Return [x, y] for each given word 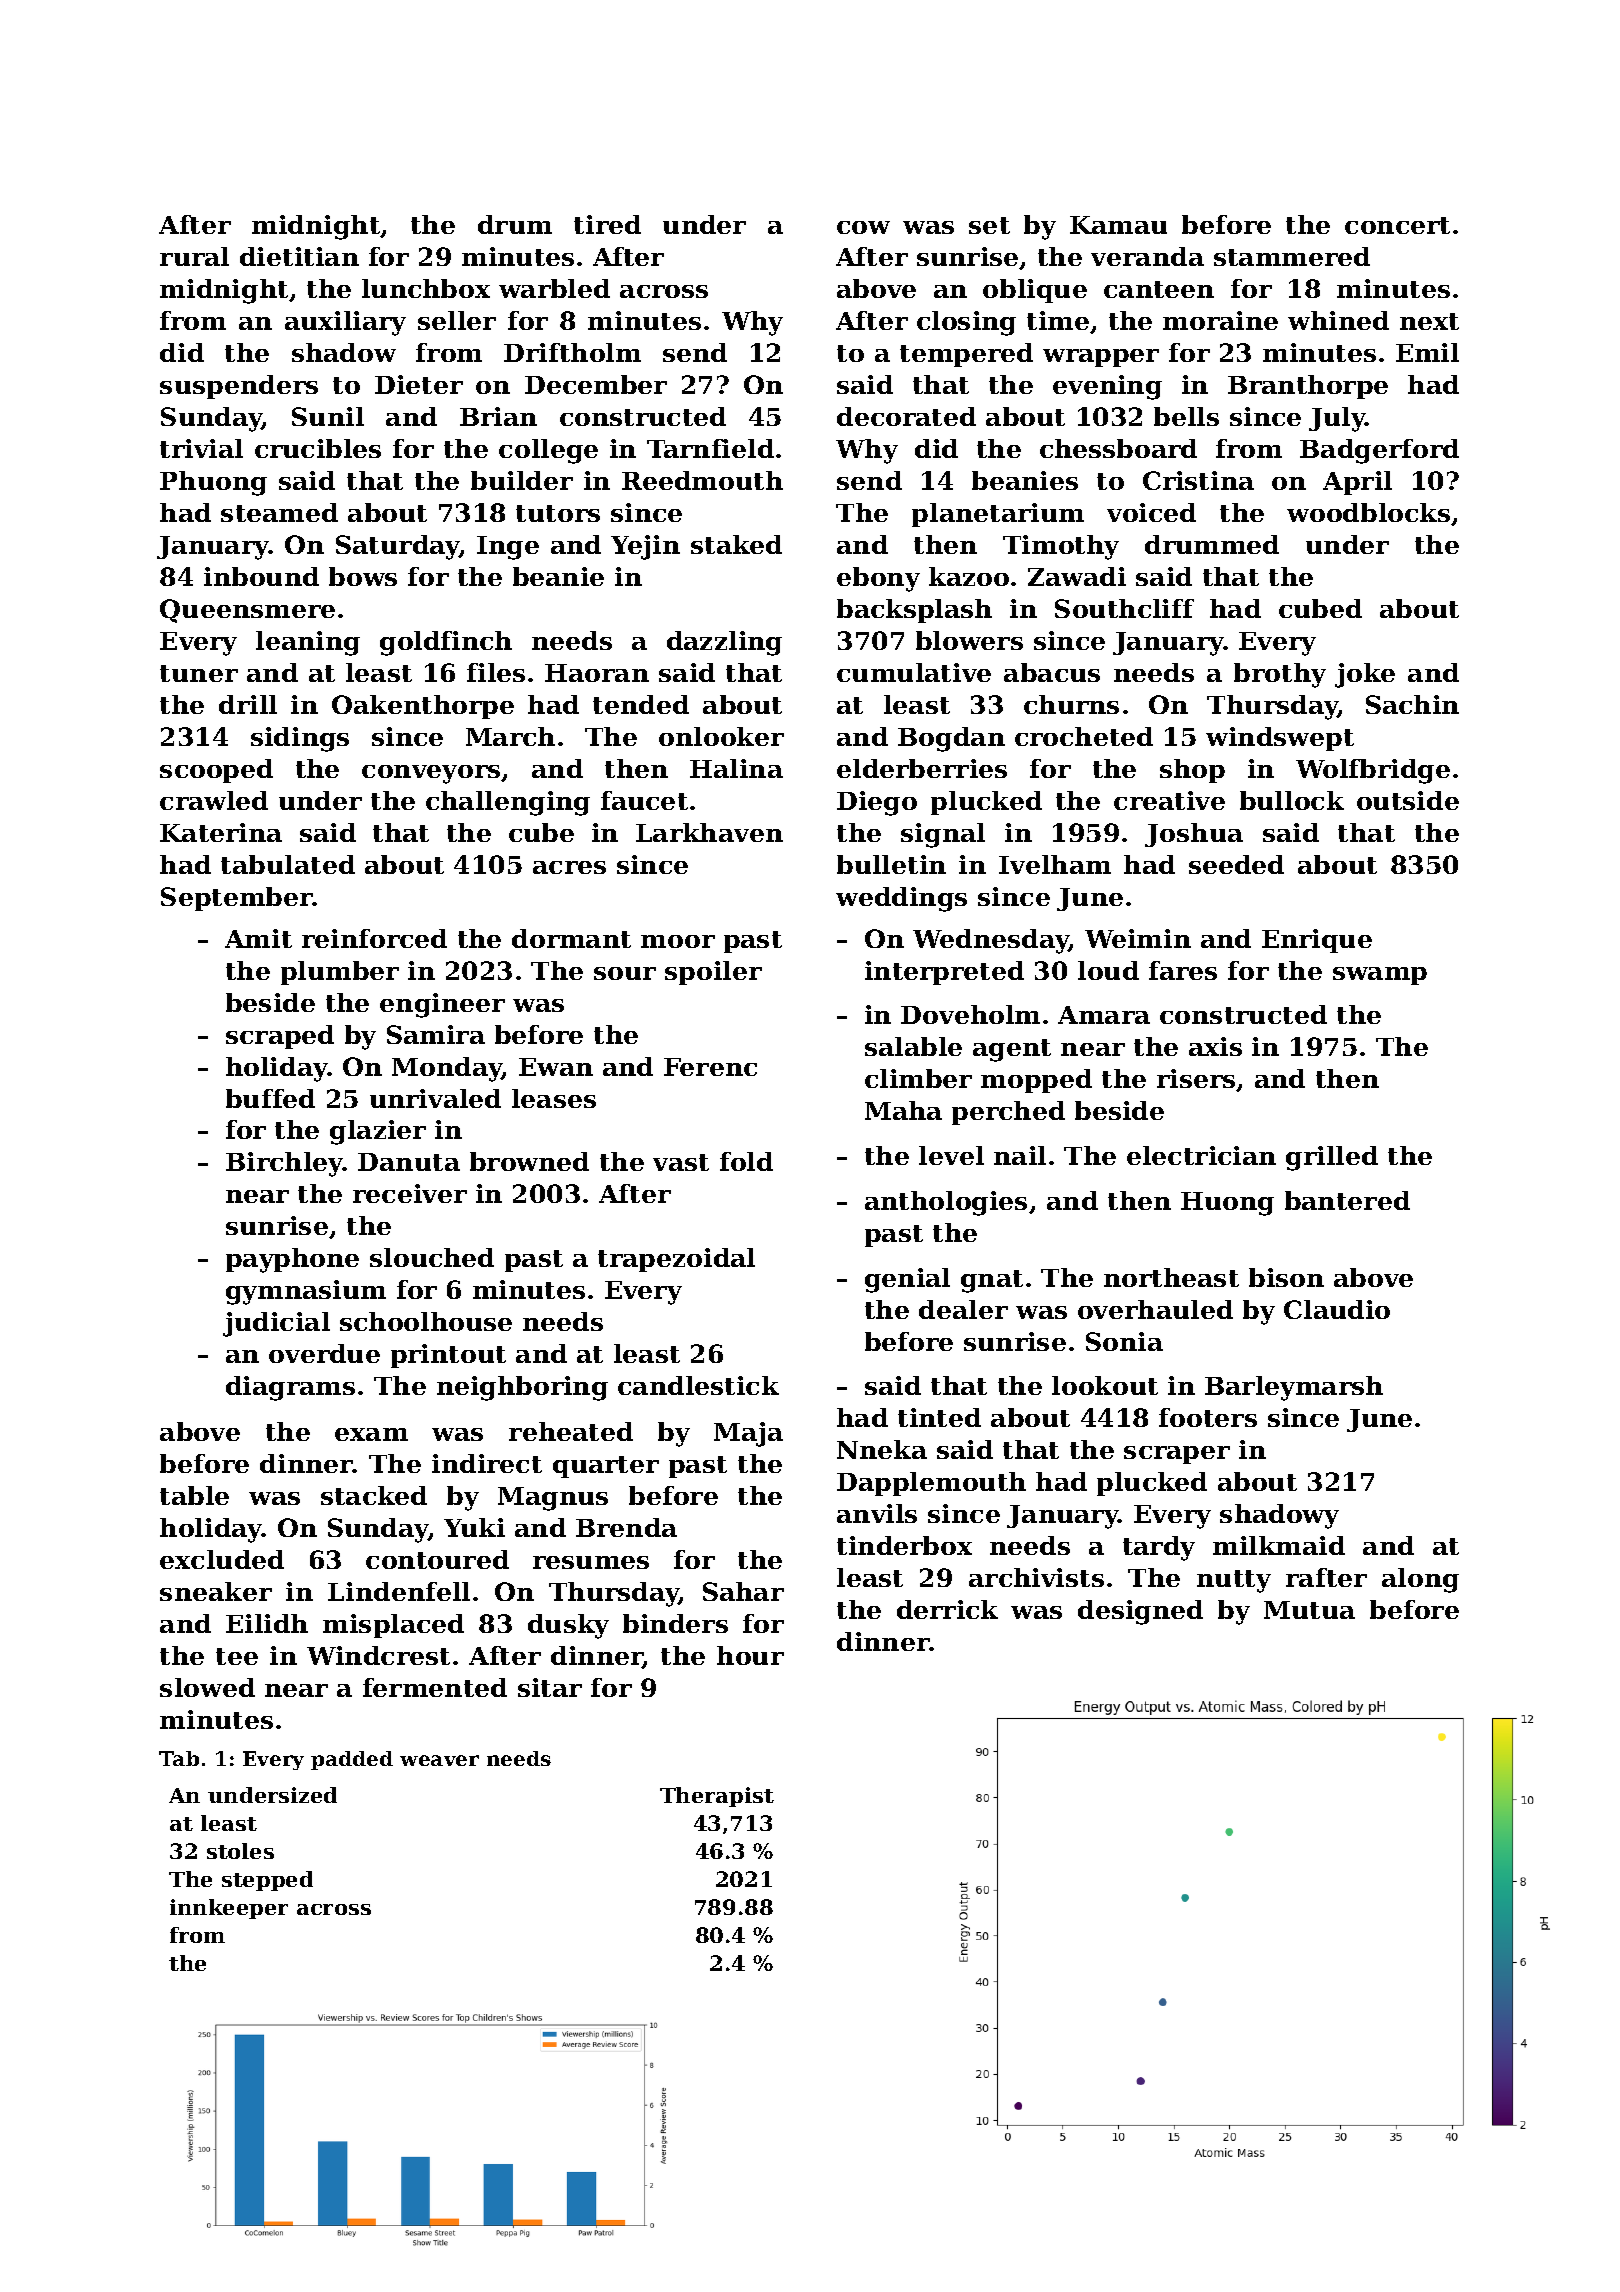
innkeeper [229, 1909]
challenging [508, 803]
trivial [201, 448]
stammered [1292, 256]
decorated [906, 416]
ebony [878, 579]
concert [1397, 225]
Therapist [717, 1797]
